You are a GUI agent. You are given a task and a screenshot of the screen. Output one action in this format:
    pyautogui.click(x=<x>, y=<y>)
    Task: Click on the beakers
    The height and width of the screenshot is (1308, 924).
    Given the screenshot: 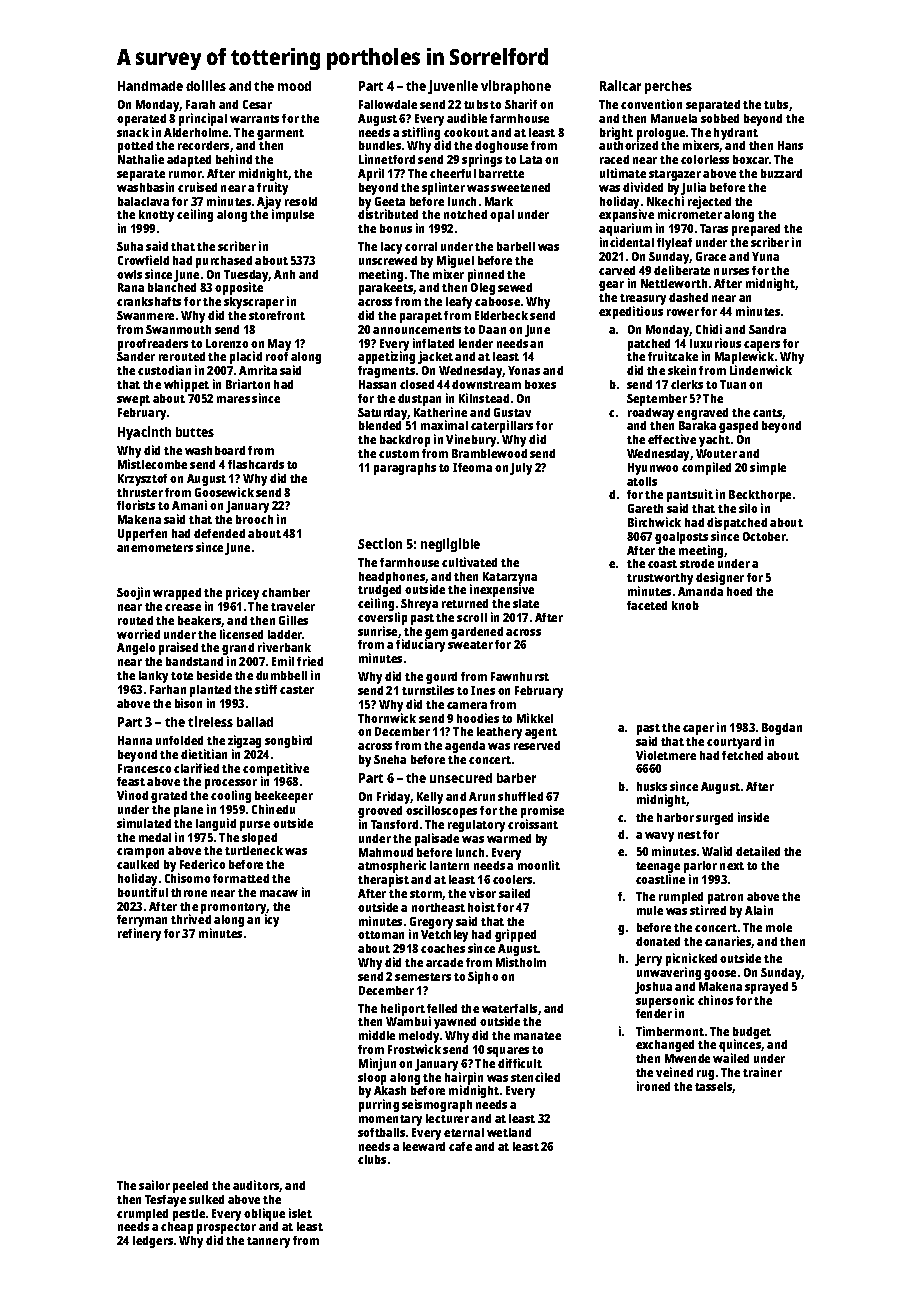 What is the action you would take?
    pyautogui.click(x=200, y=621)
